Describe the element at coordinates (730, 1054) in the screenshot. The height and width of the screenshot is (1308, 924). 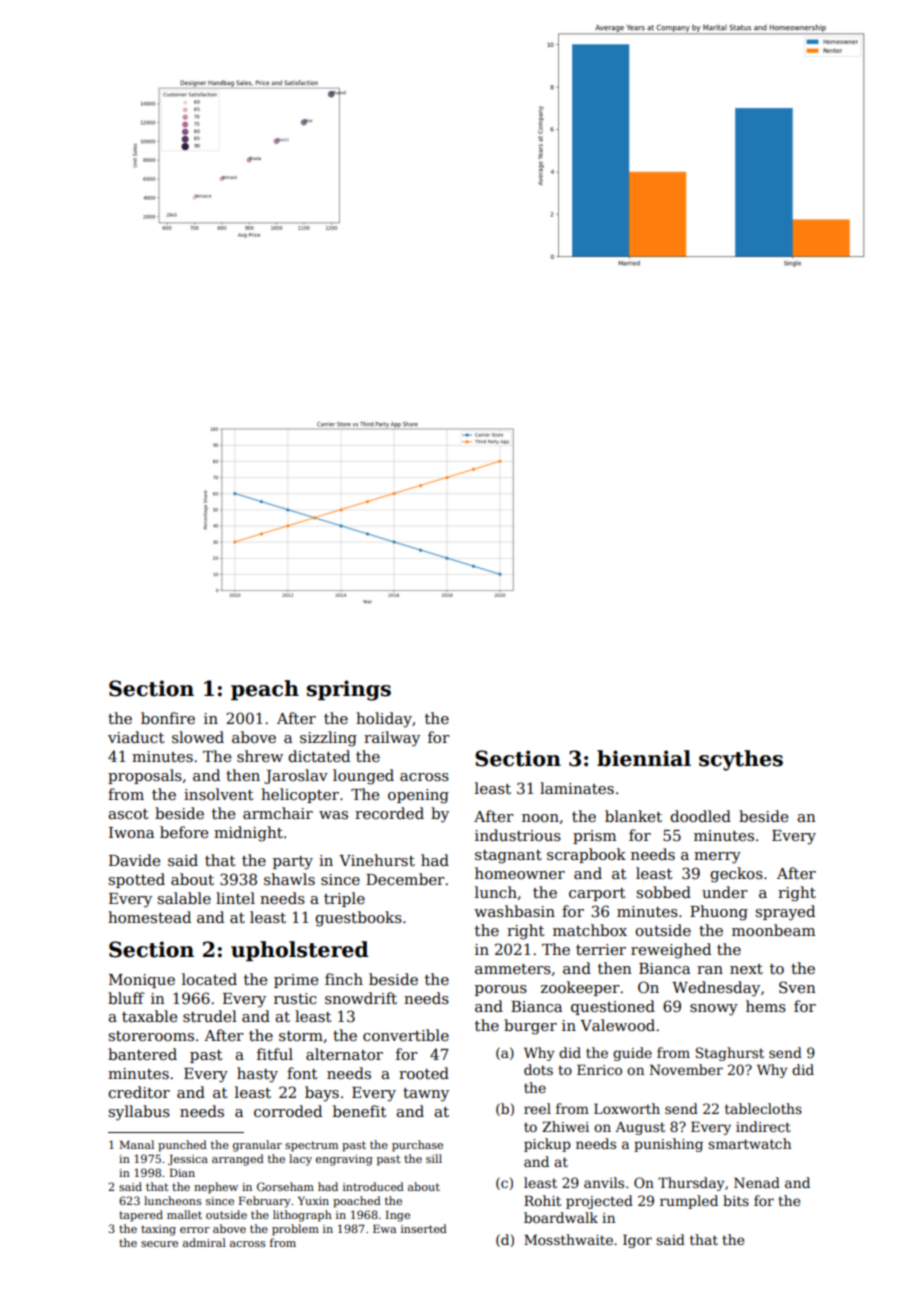
I see `Staghurst` at that location.
